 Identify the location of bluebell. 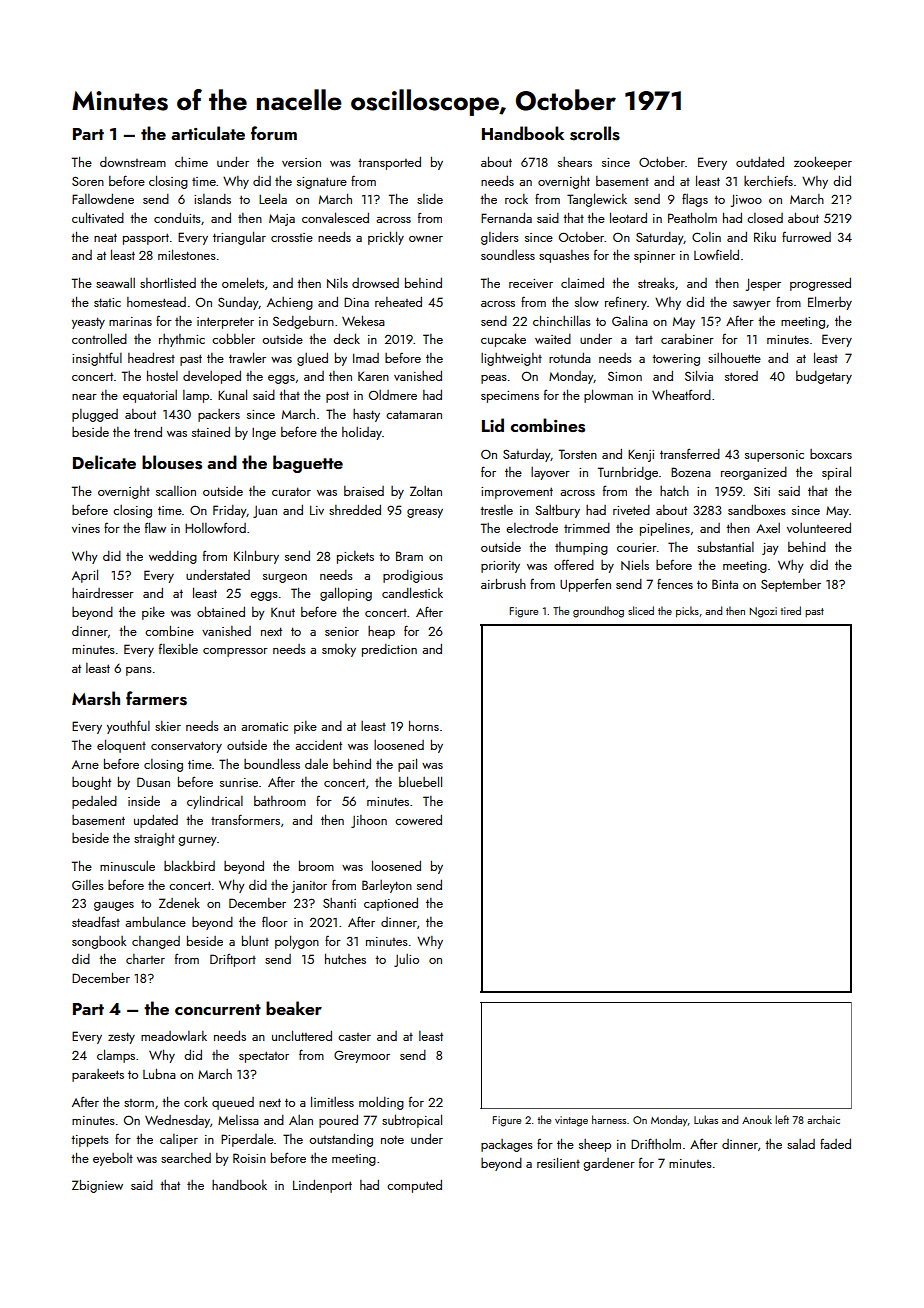
(420, 781).
